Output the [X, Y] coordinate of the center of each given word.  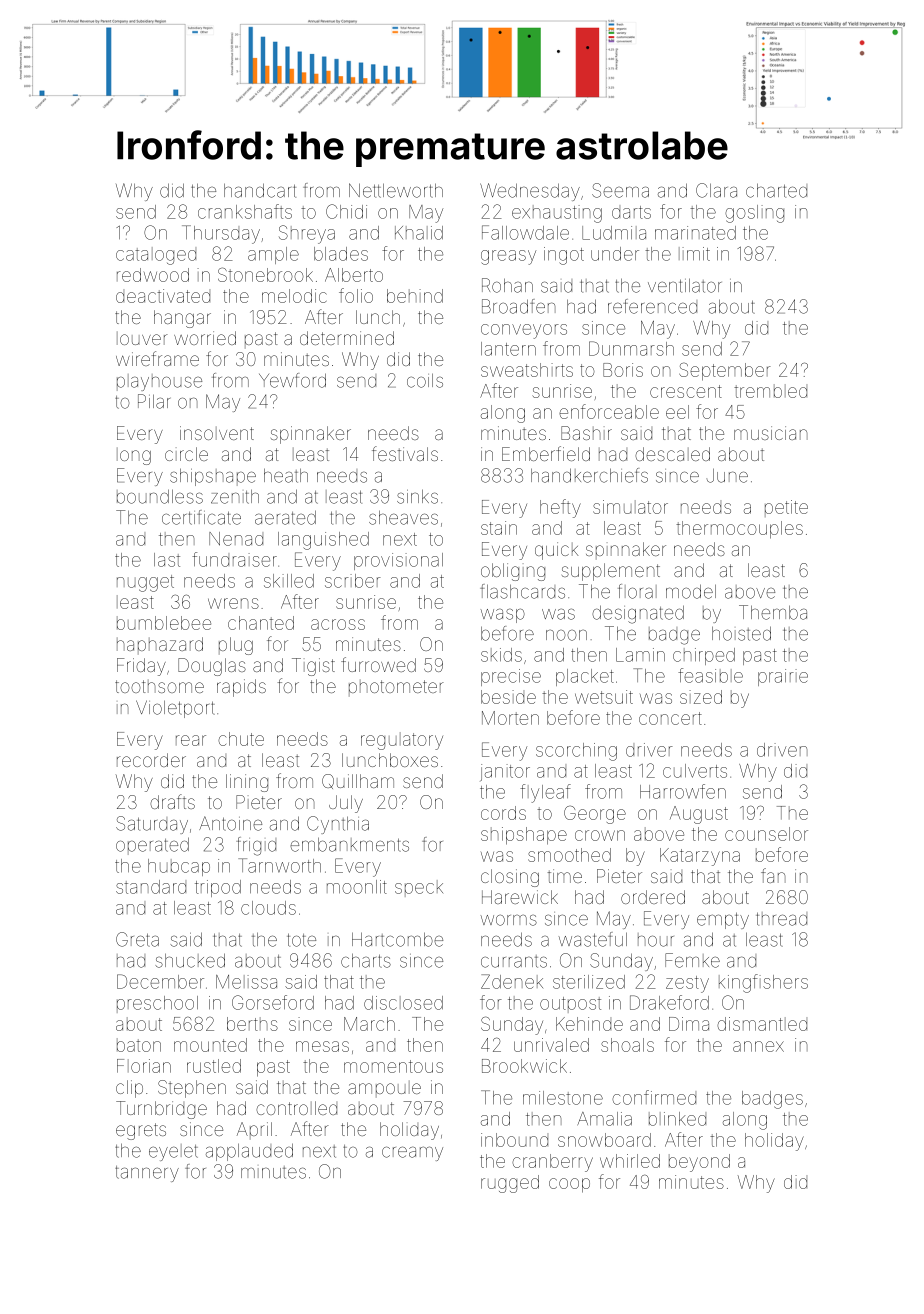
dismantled [762, 1024]
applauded [249, 1152]
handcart [260, 190]
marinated [695, 233]
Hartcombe [397, 939]
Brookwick [524, 1066]
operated [152, 846]
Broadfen [519, 306]
